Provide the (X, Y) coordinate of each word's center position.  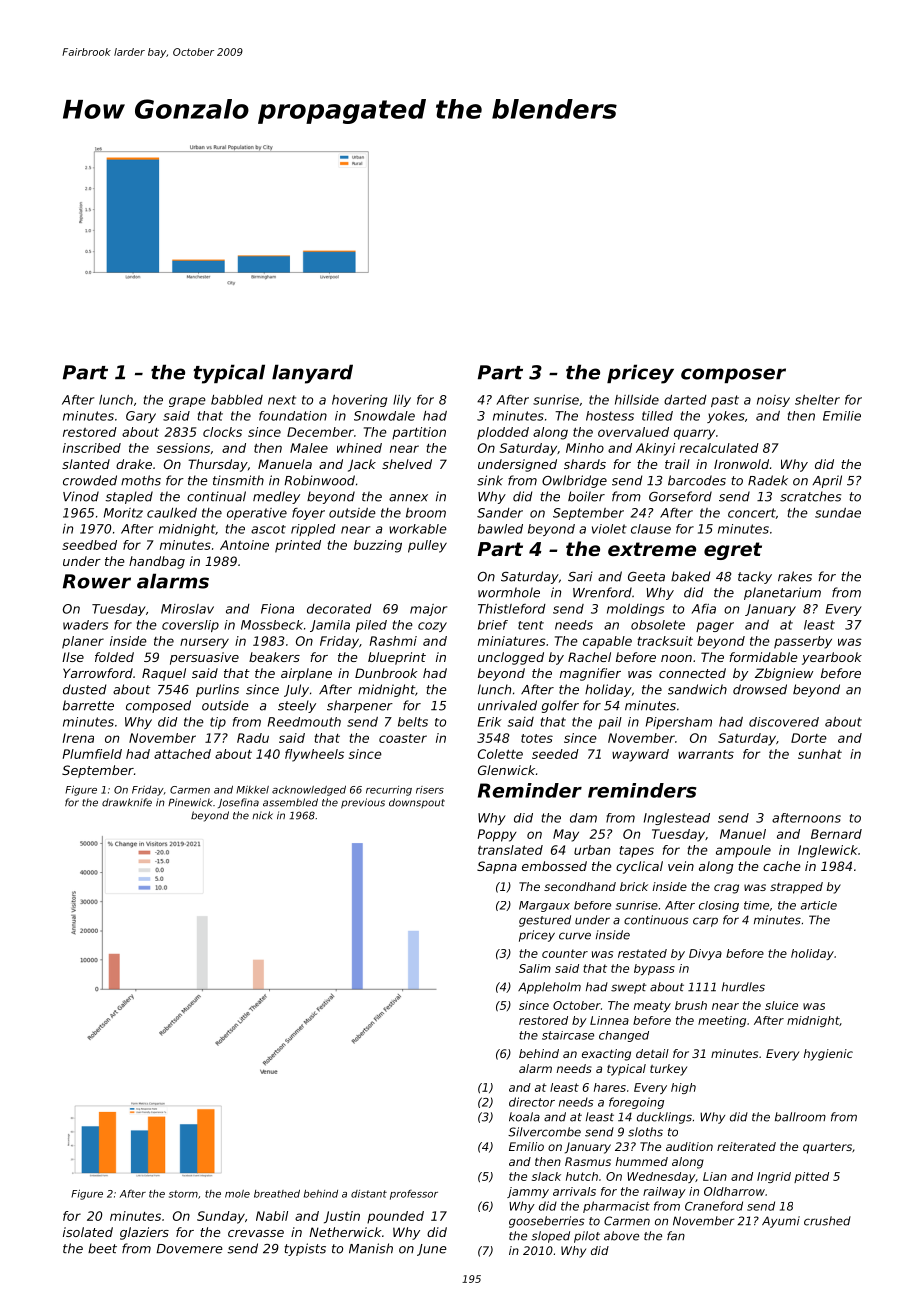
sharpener (360, 706)
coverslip (190, 626)
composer (733, 375)
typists (305, 1249)
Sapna (497, 867)
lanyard (312, 374)
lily (402, 401)
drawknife (127, 802)
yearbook (832, 658)
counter (565, 953)
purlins (217, 690)
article (819, 905)
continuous (656, 920)
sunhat (820, 754)
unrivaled (507, 705)
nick (263, 815)
